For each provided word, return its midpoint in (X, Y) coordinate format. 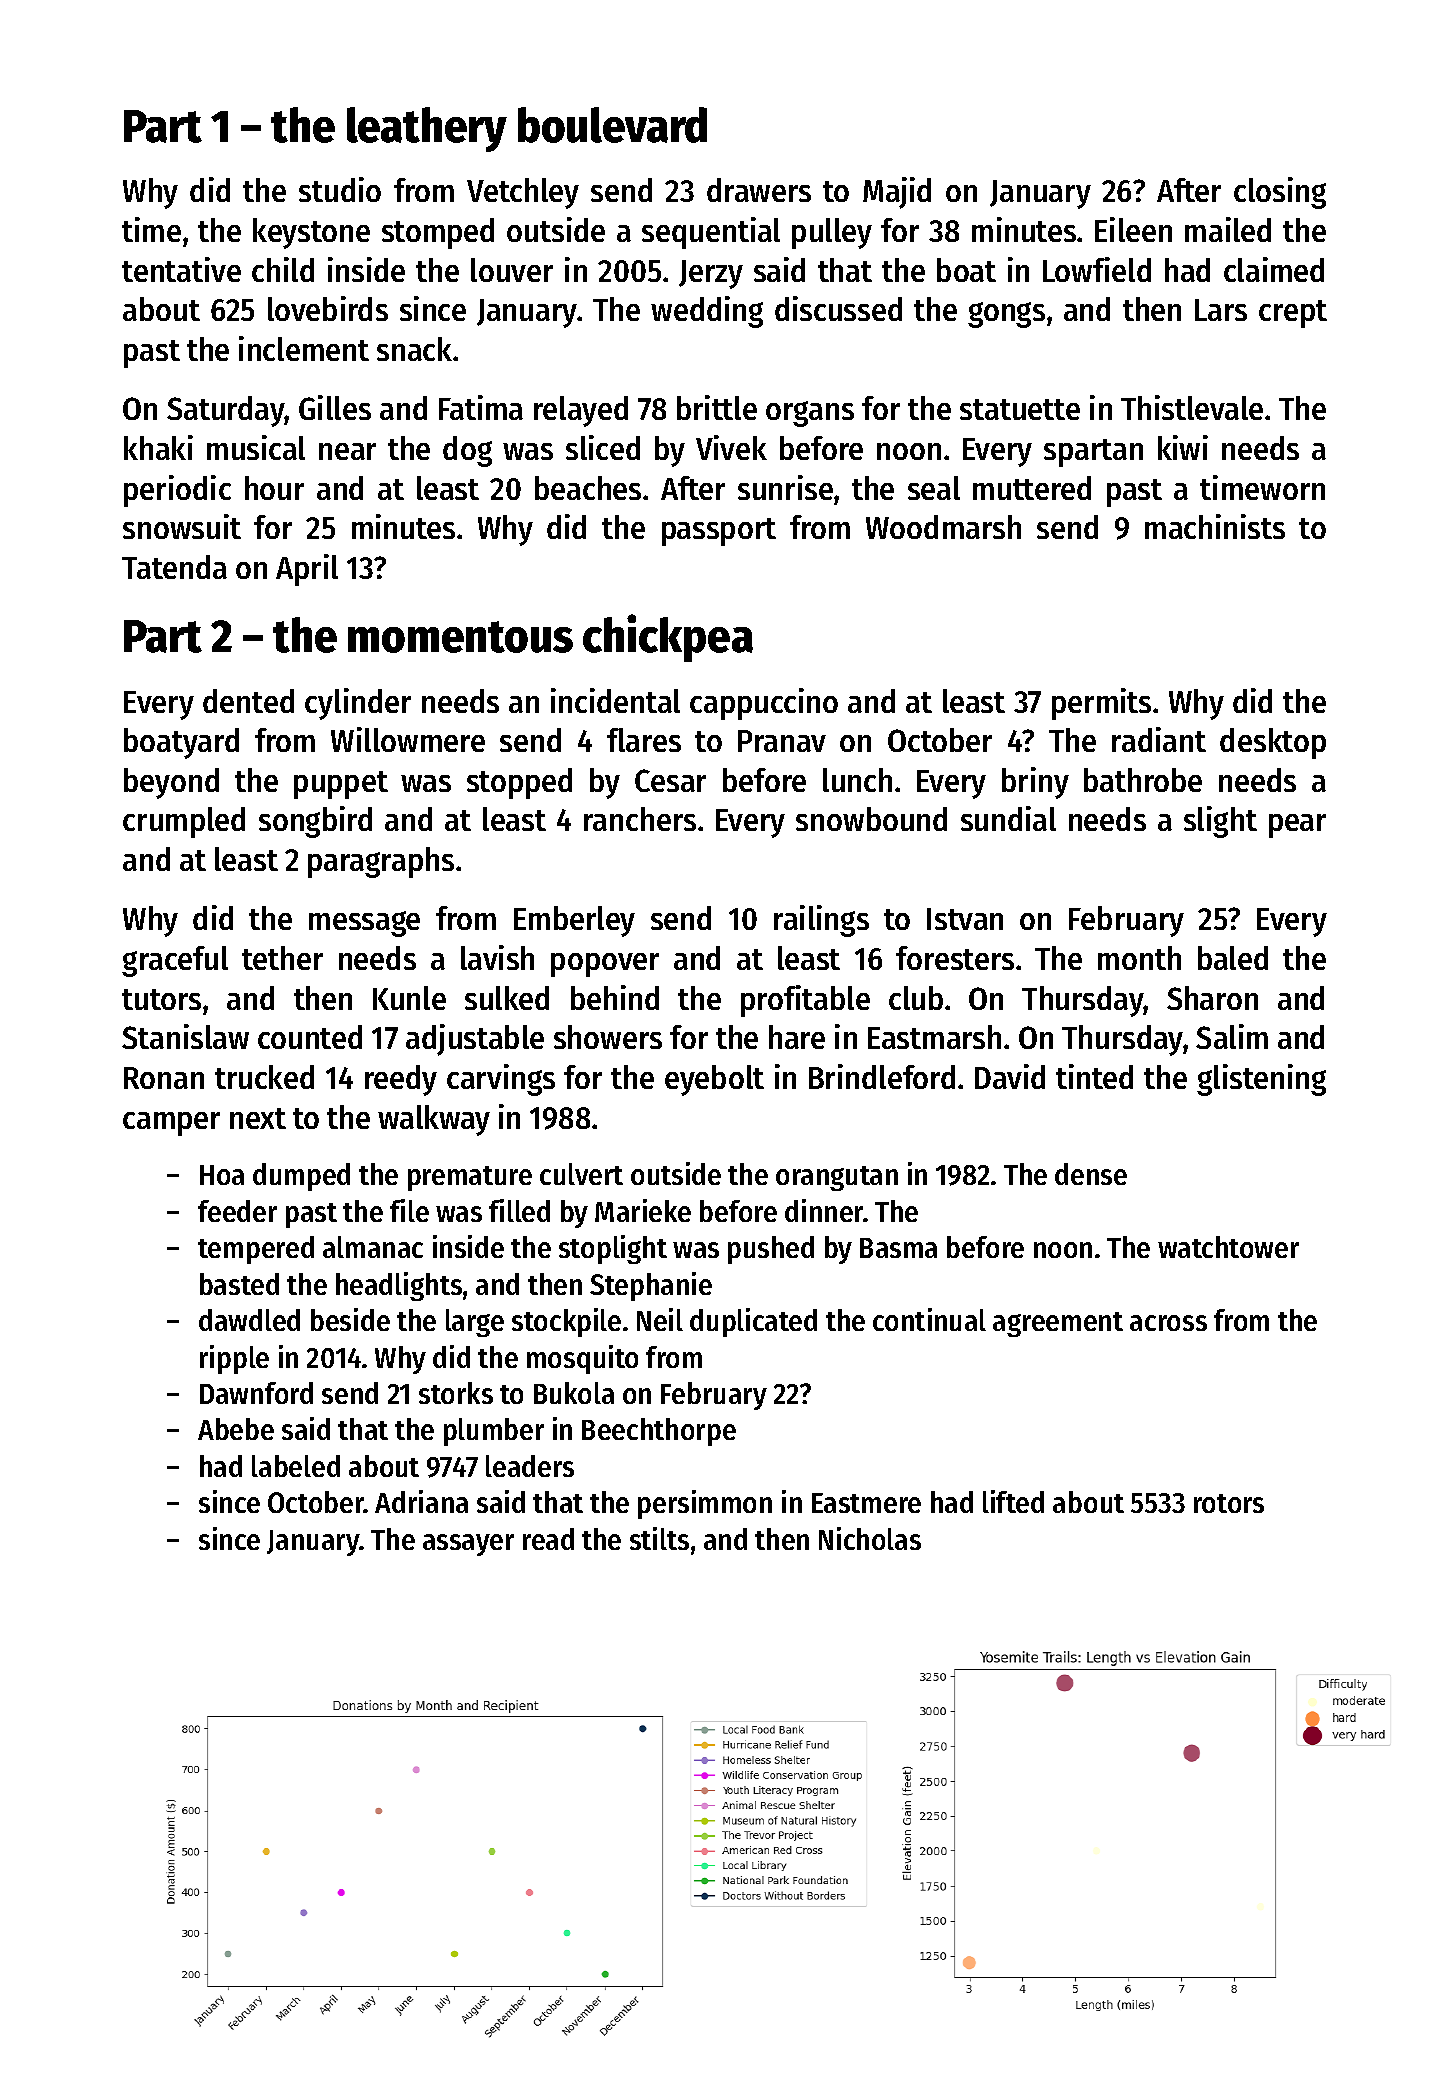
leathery (427, 129)
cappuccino (764, 704)
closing (1280, 193)
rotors (1229, 1503)
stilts (659, 1538)
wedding (707, 312)
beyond (171, 783)
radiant (1159, 739)
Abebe (236, 1429)
